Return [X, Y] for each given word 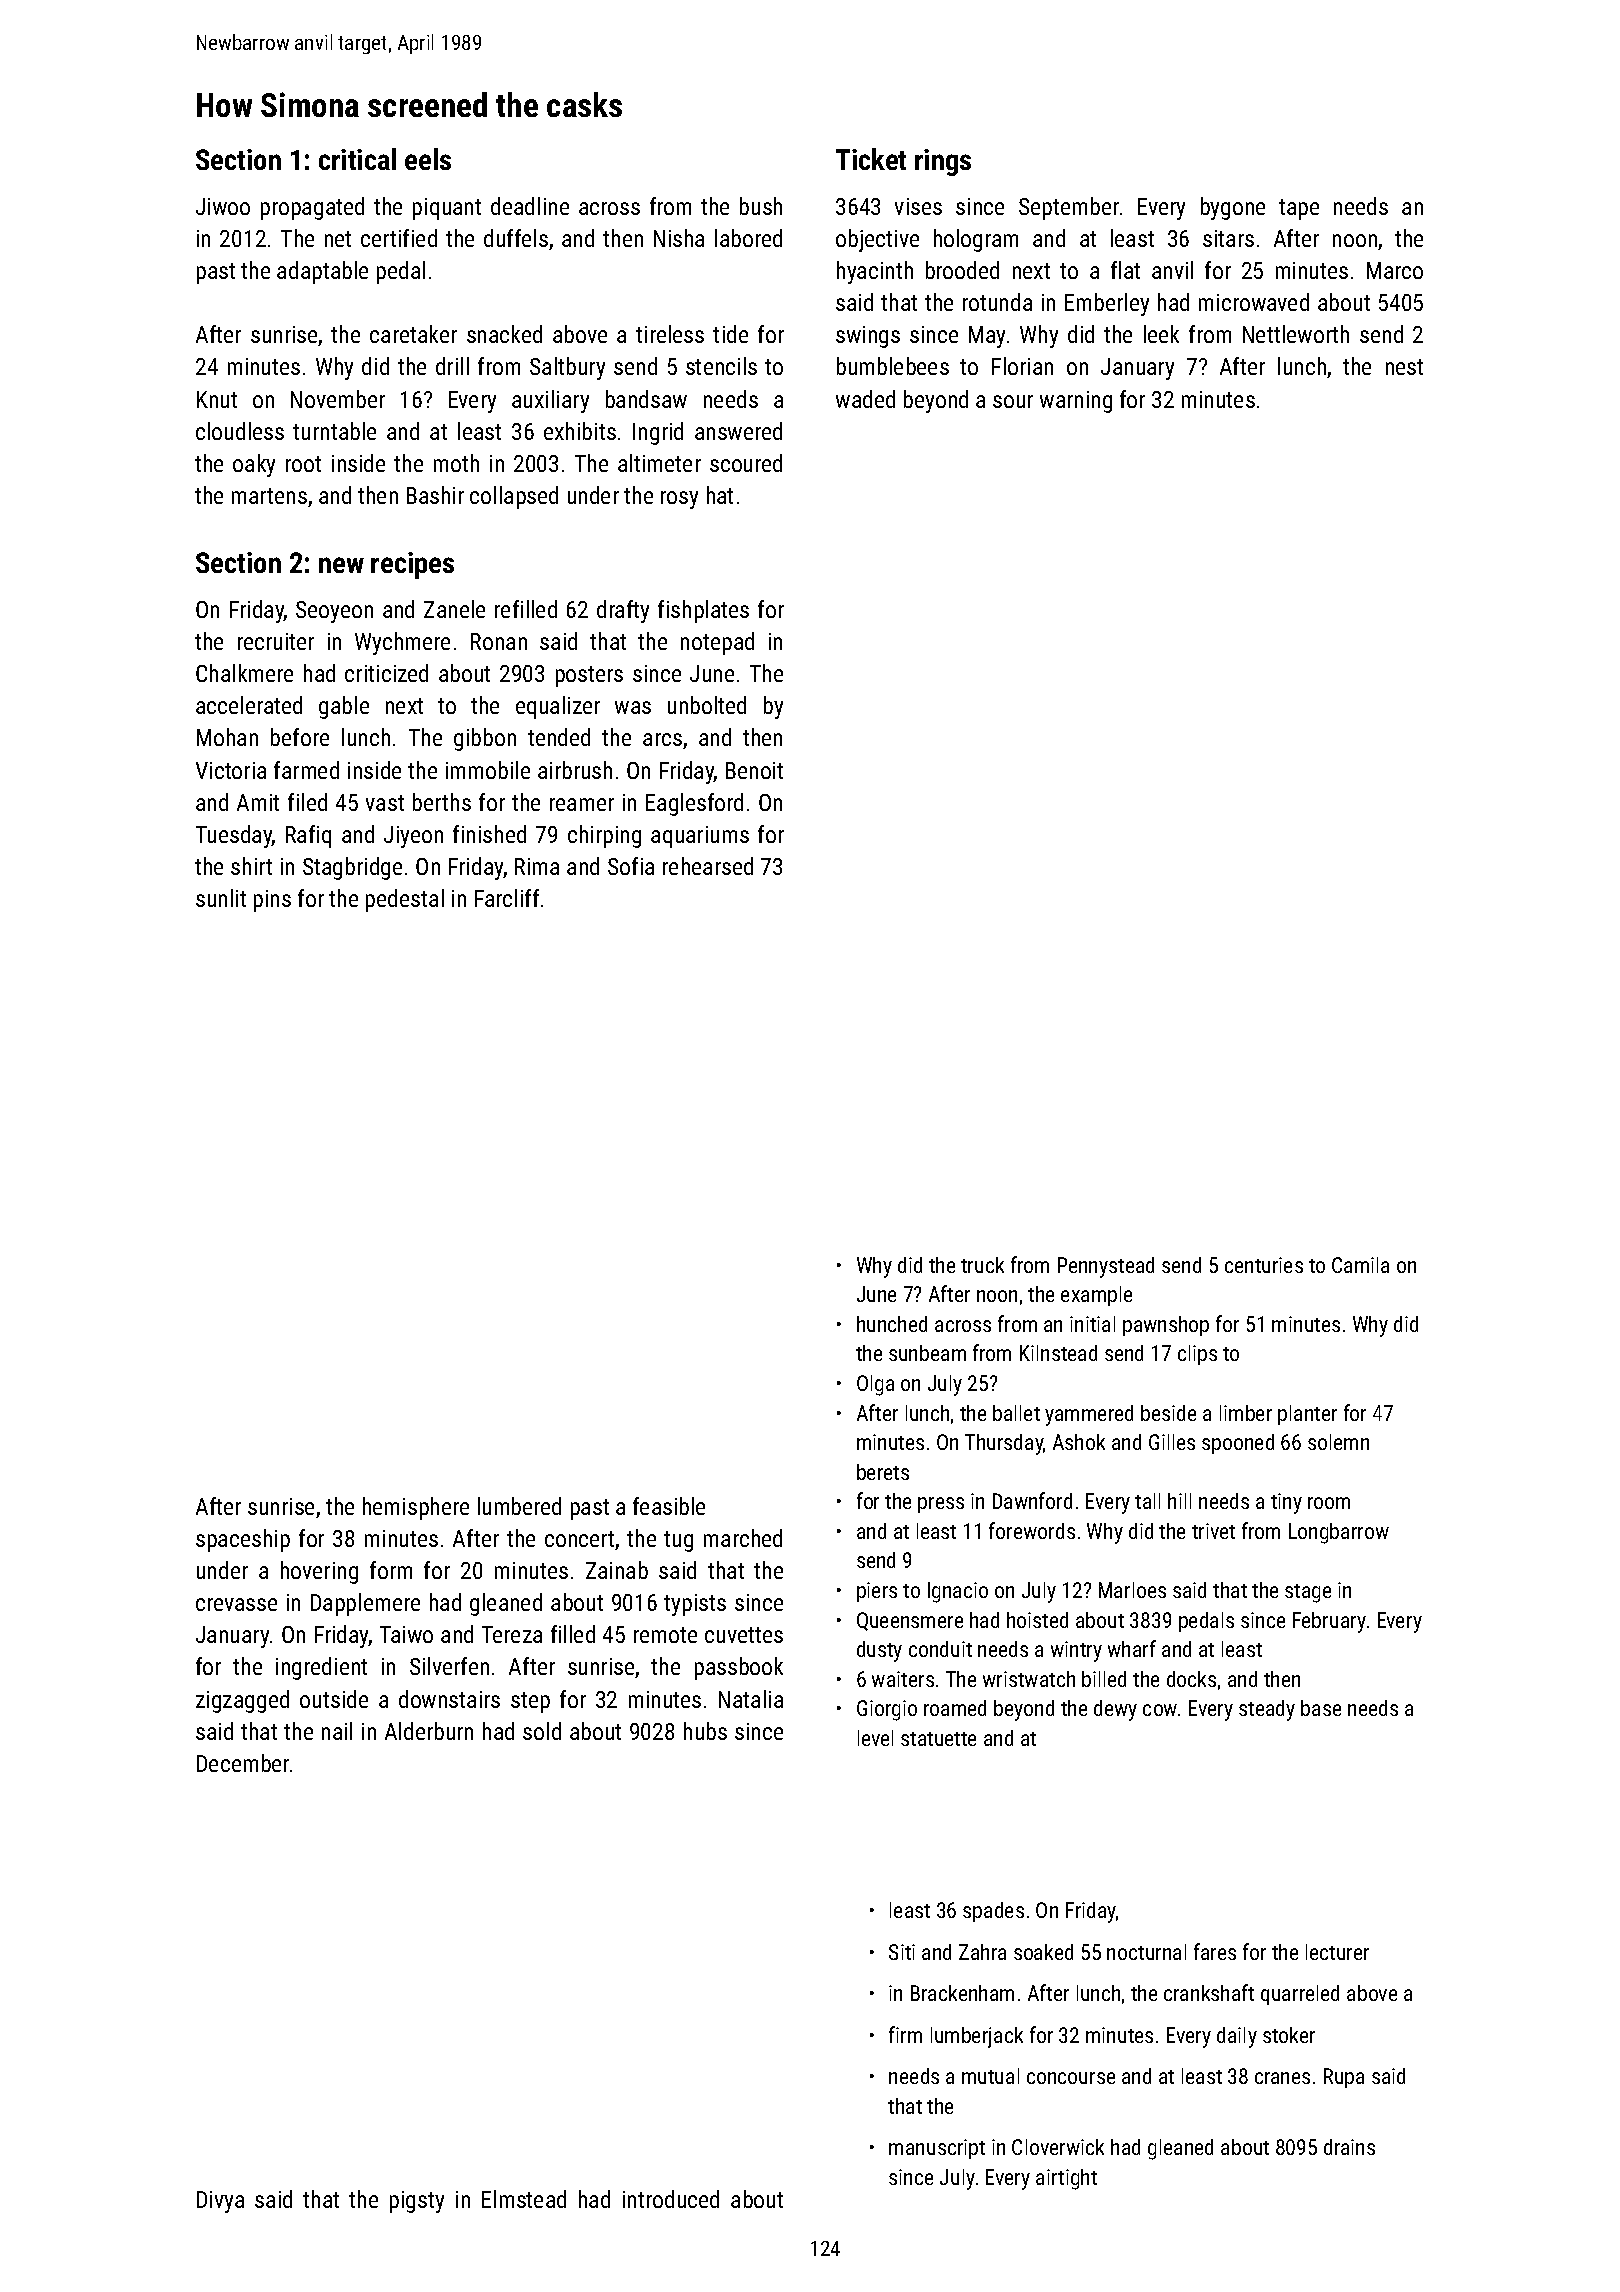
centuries [1264, 1265]
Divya [220, 2202]
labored [748, 238]
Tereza [512, 1634]
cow [1160, 1710]
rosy [679, 500]
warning [1076, 402]
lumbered [519, 1506]
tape [1299, 209]
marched [743, 1538]
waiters [903, 1679]
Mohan [227, 737]
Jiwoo [223, 206]
